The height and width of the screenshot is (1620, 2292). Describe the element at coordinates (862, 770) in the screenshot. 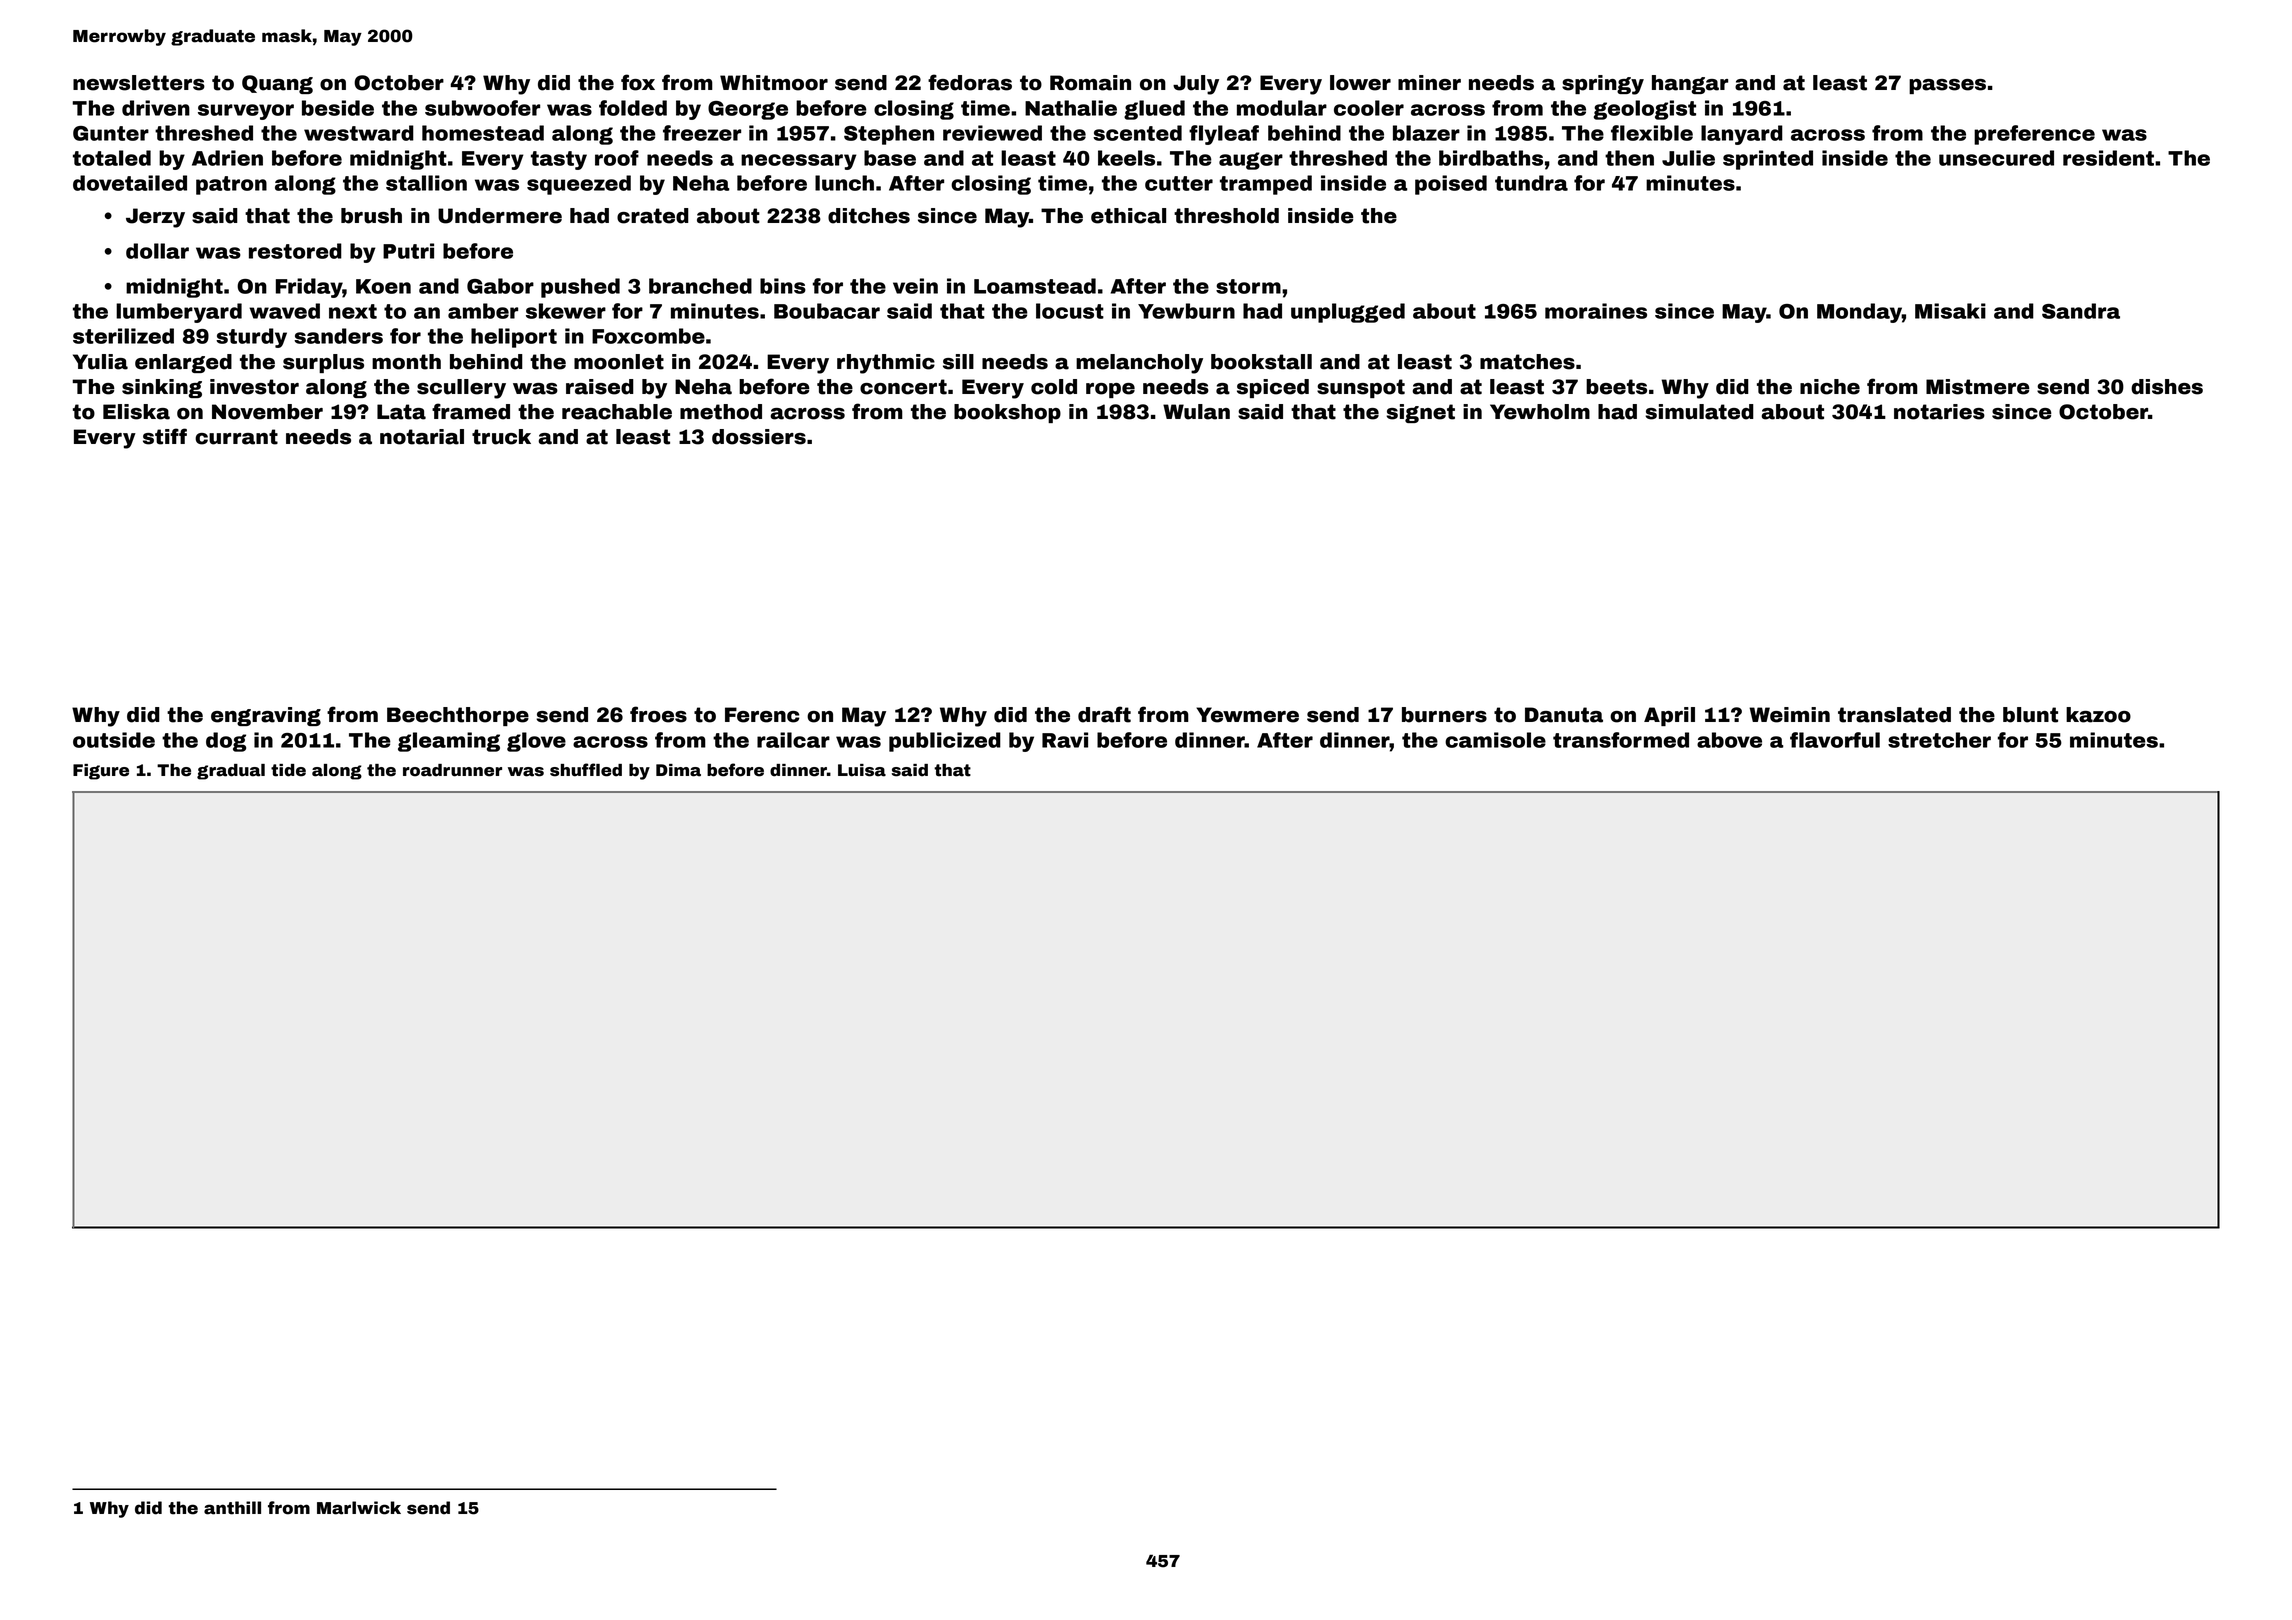

I see `Luisa` at that location.
